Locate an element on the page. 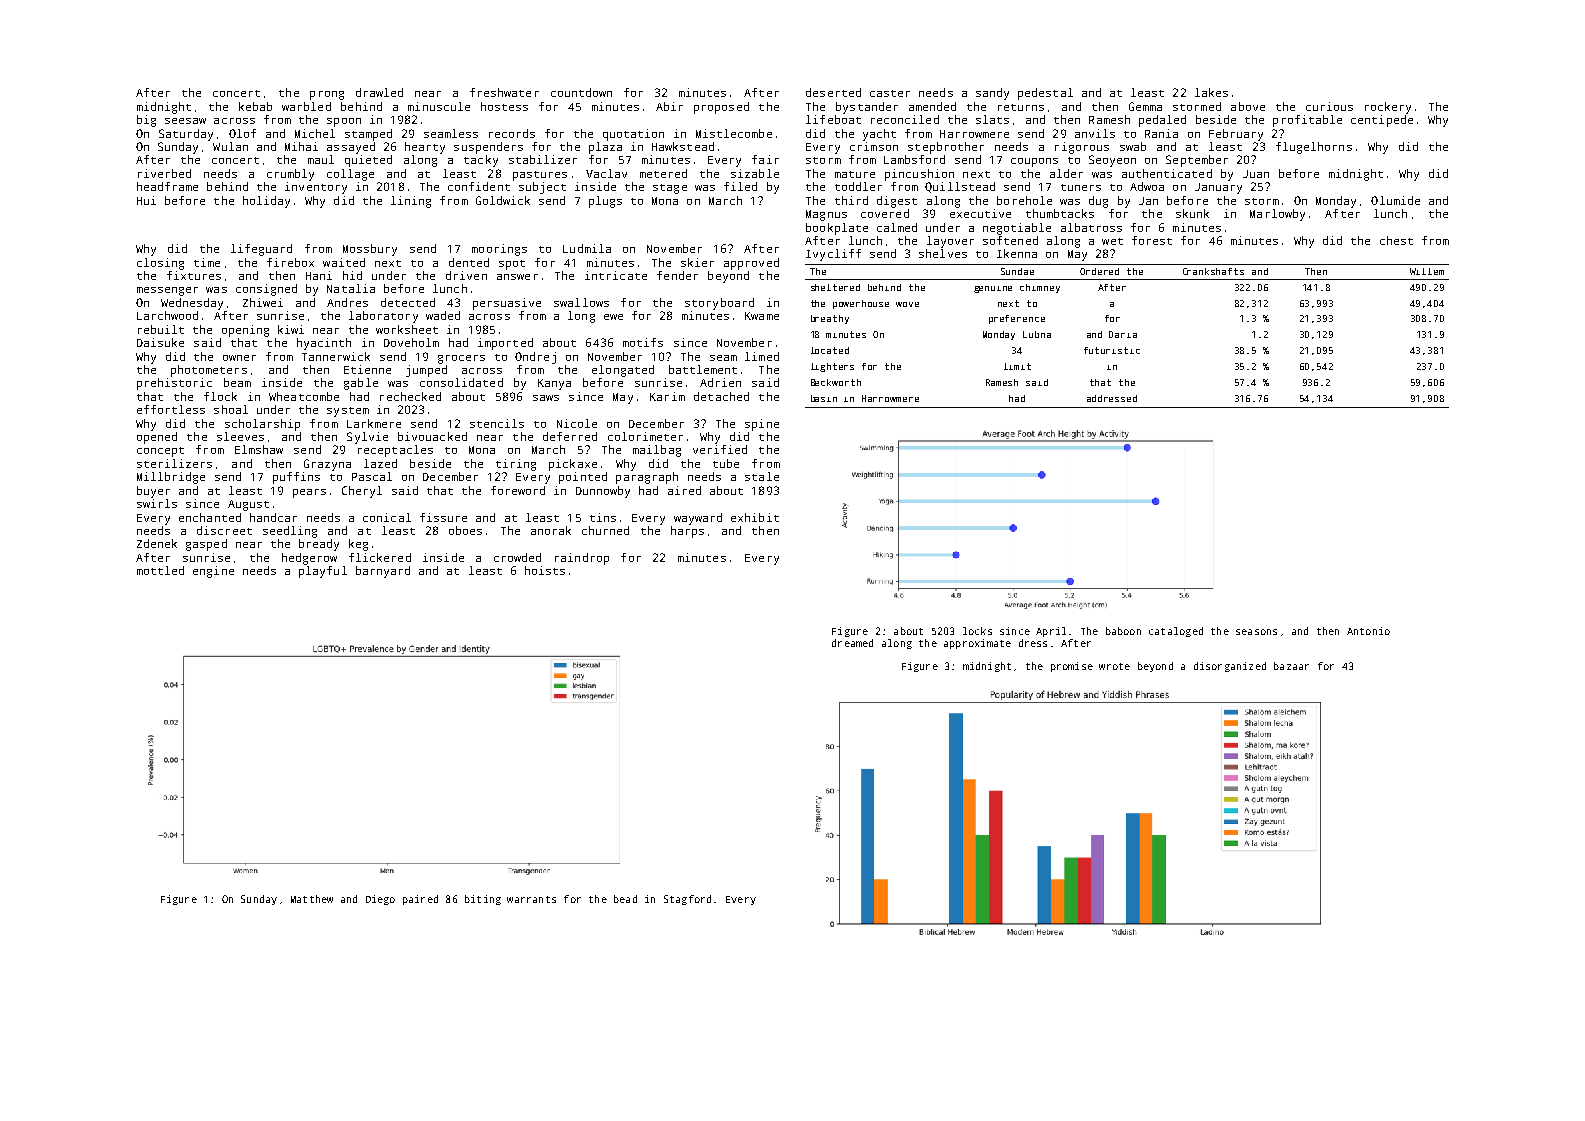 The height and width of the image is (1121, 1585). Stagford is located at coordinates (687, 900).
